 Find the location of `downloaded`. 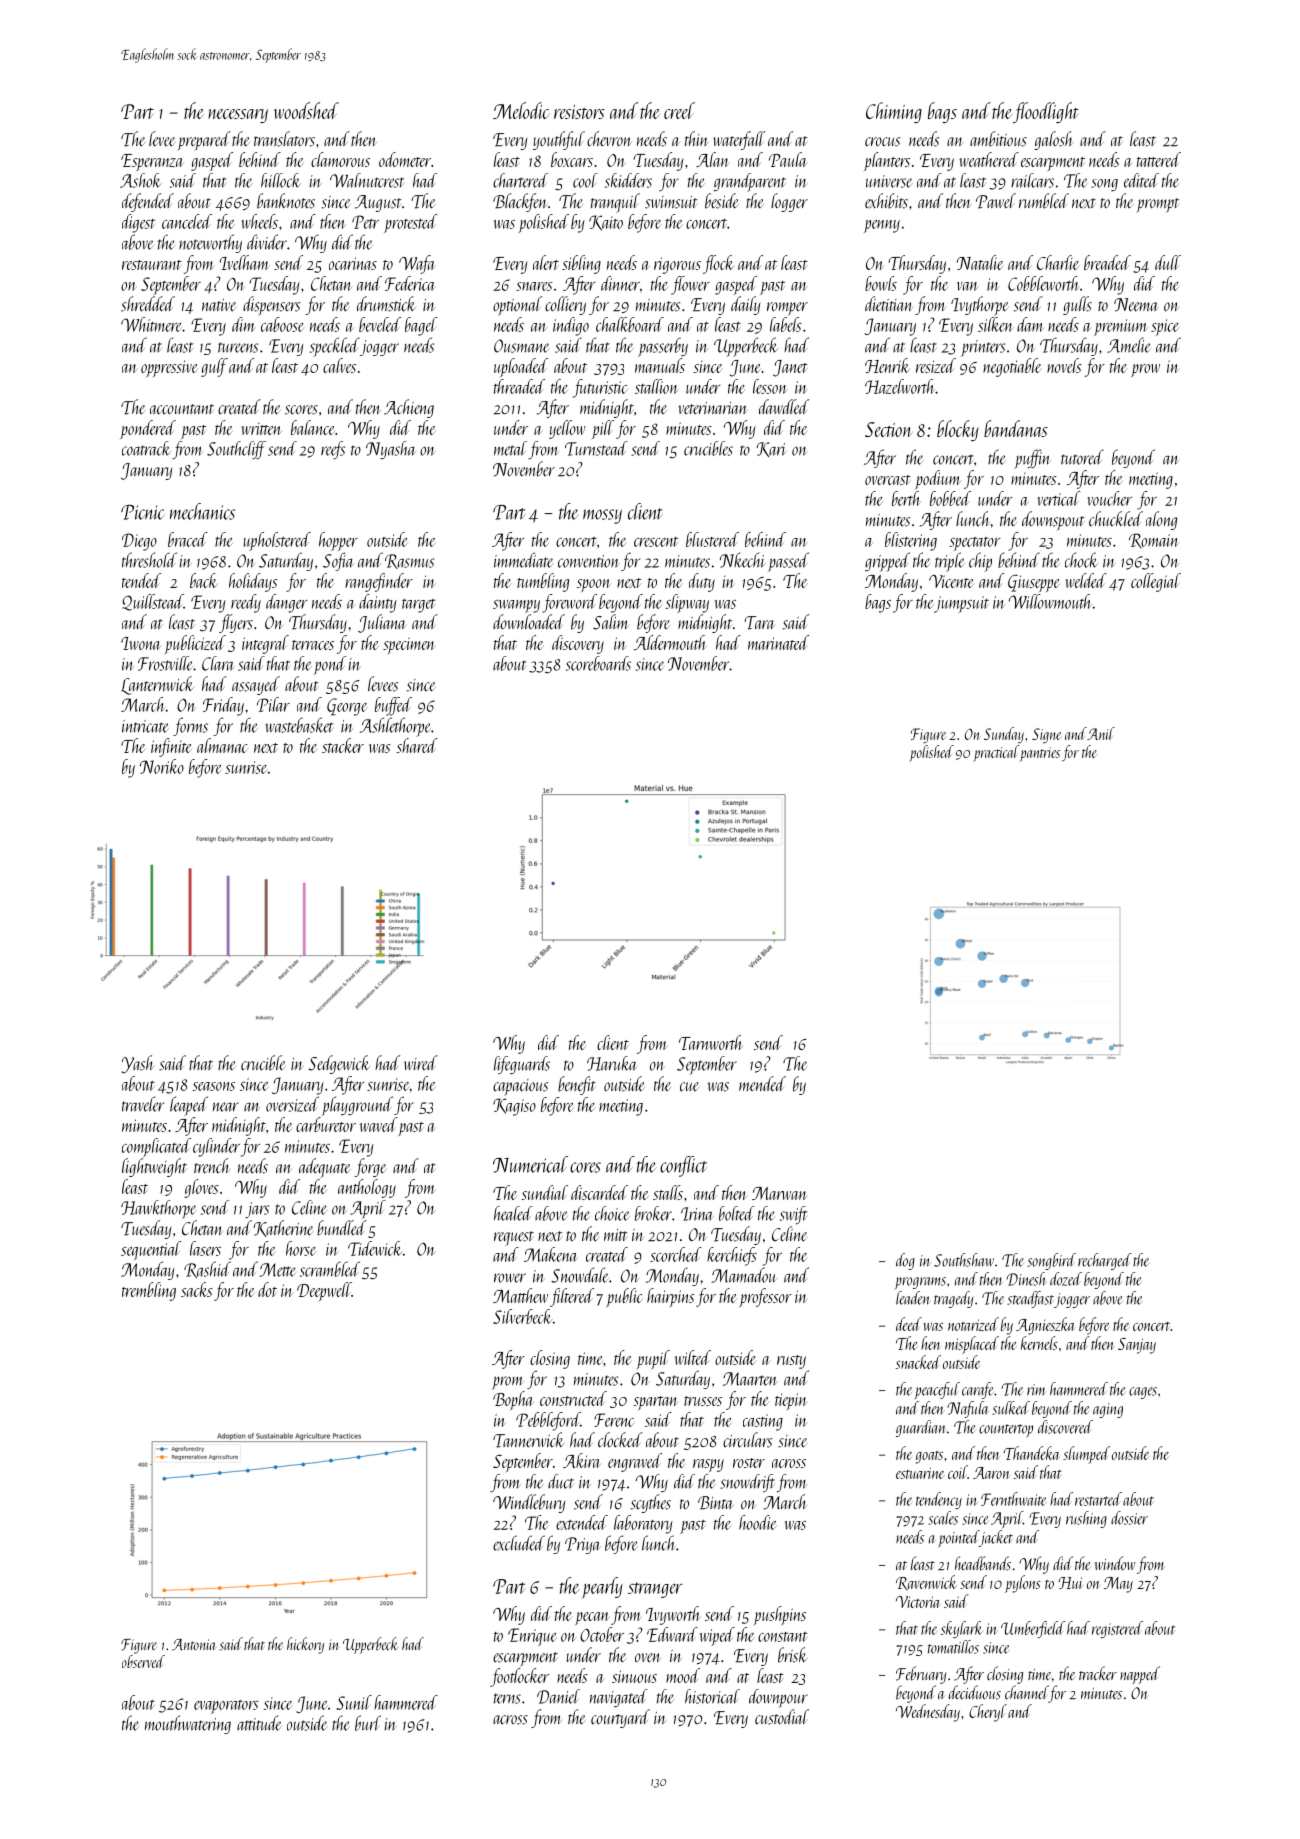

downloaded is located at coordinates (529, 622).
